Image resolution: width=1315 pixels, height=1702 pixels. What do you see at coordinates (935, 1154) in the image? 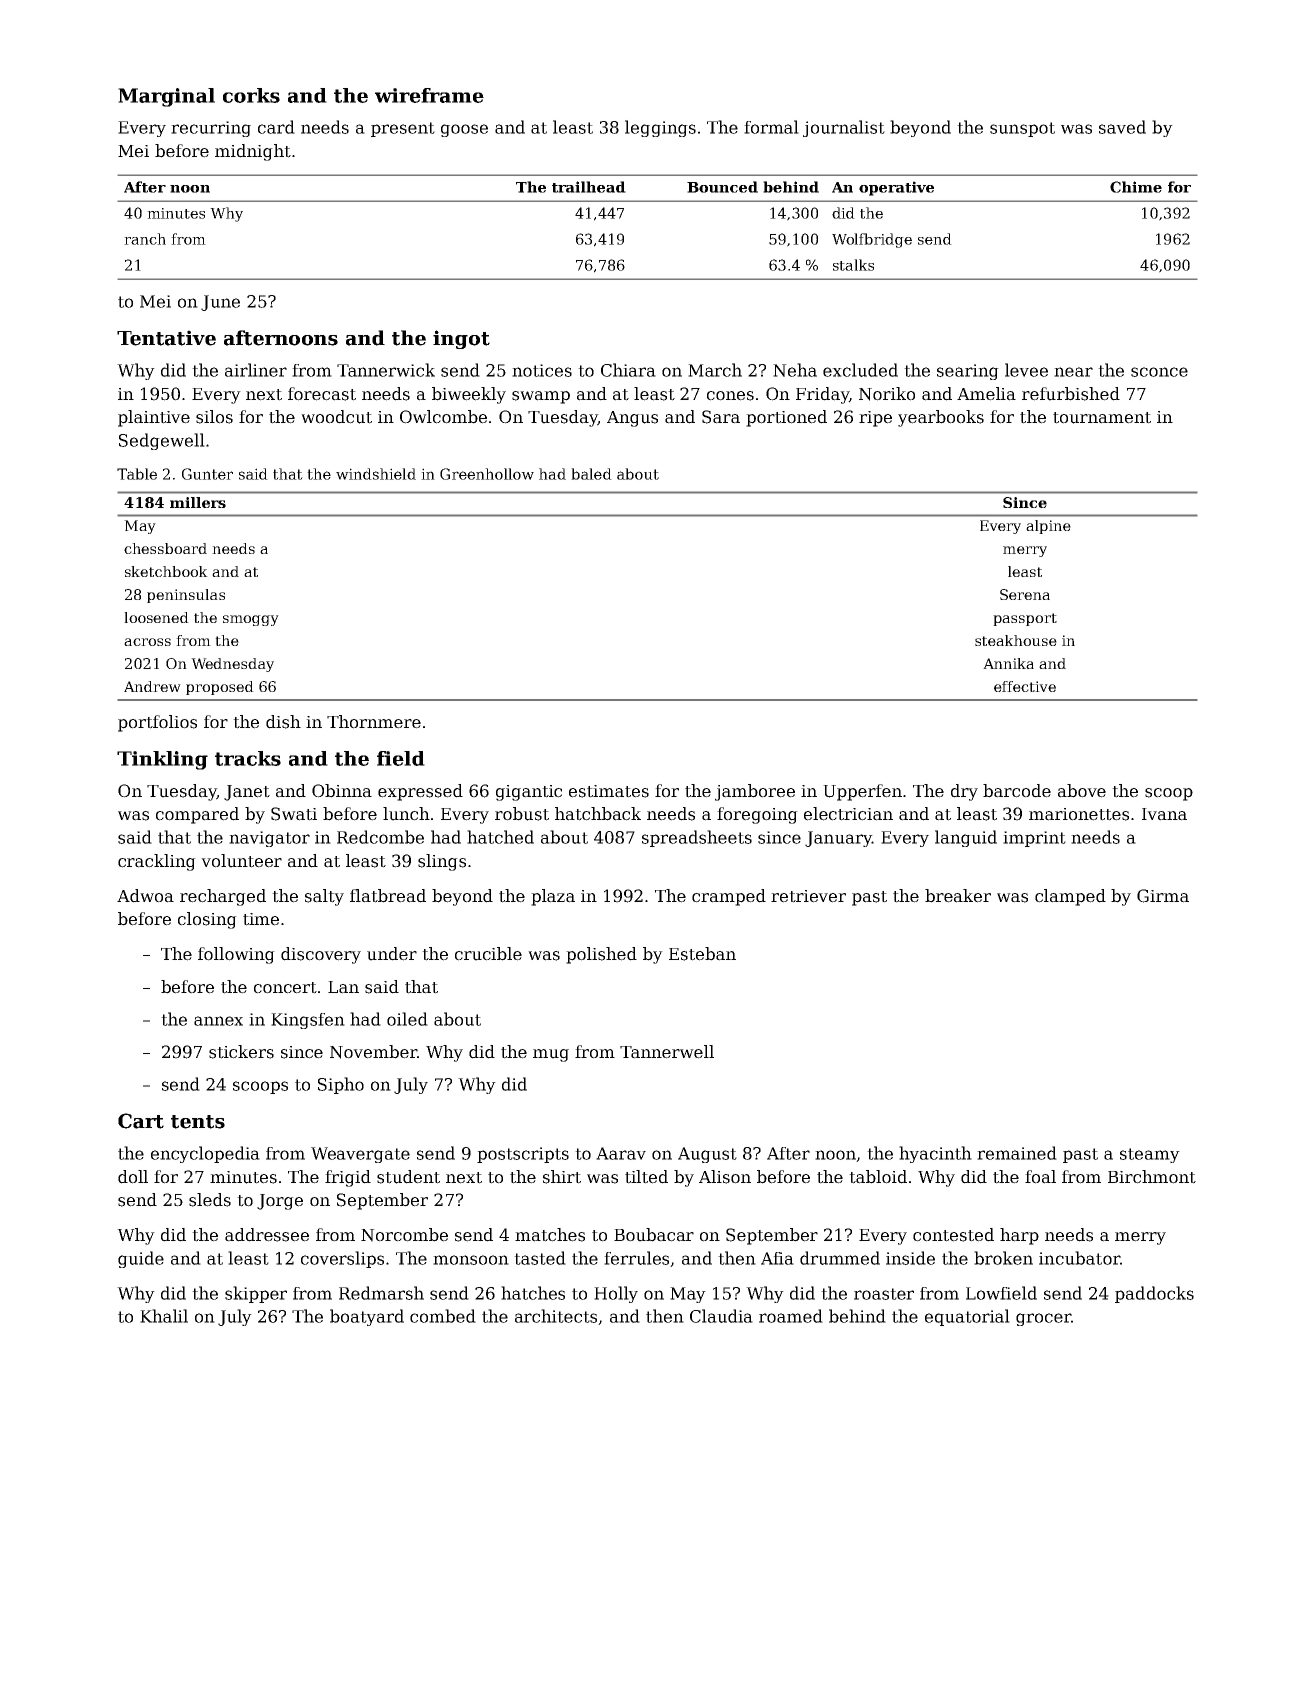
I see `hyacinth` at bounding box center [935, 1154].
